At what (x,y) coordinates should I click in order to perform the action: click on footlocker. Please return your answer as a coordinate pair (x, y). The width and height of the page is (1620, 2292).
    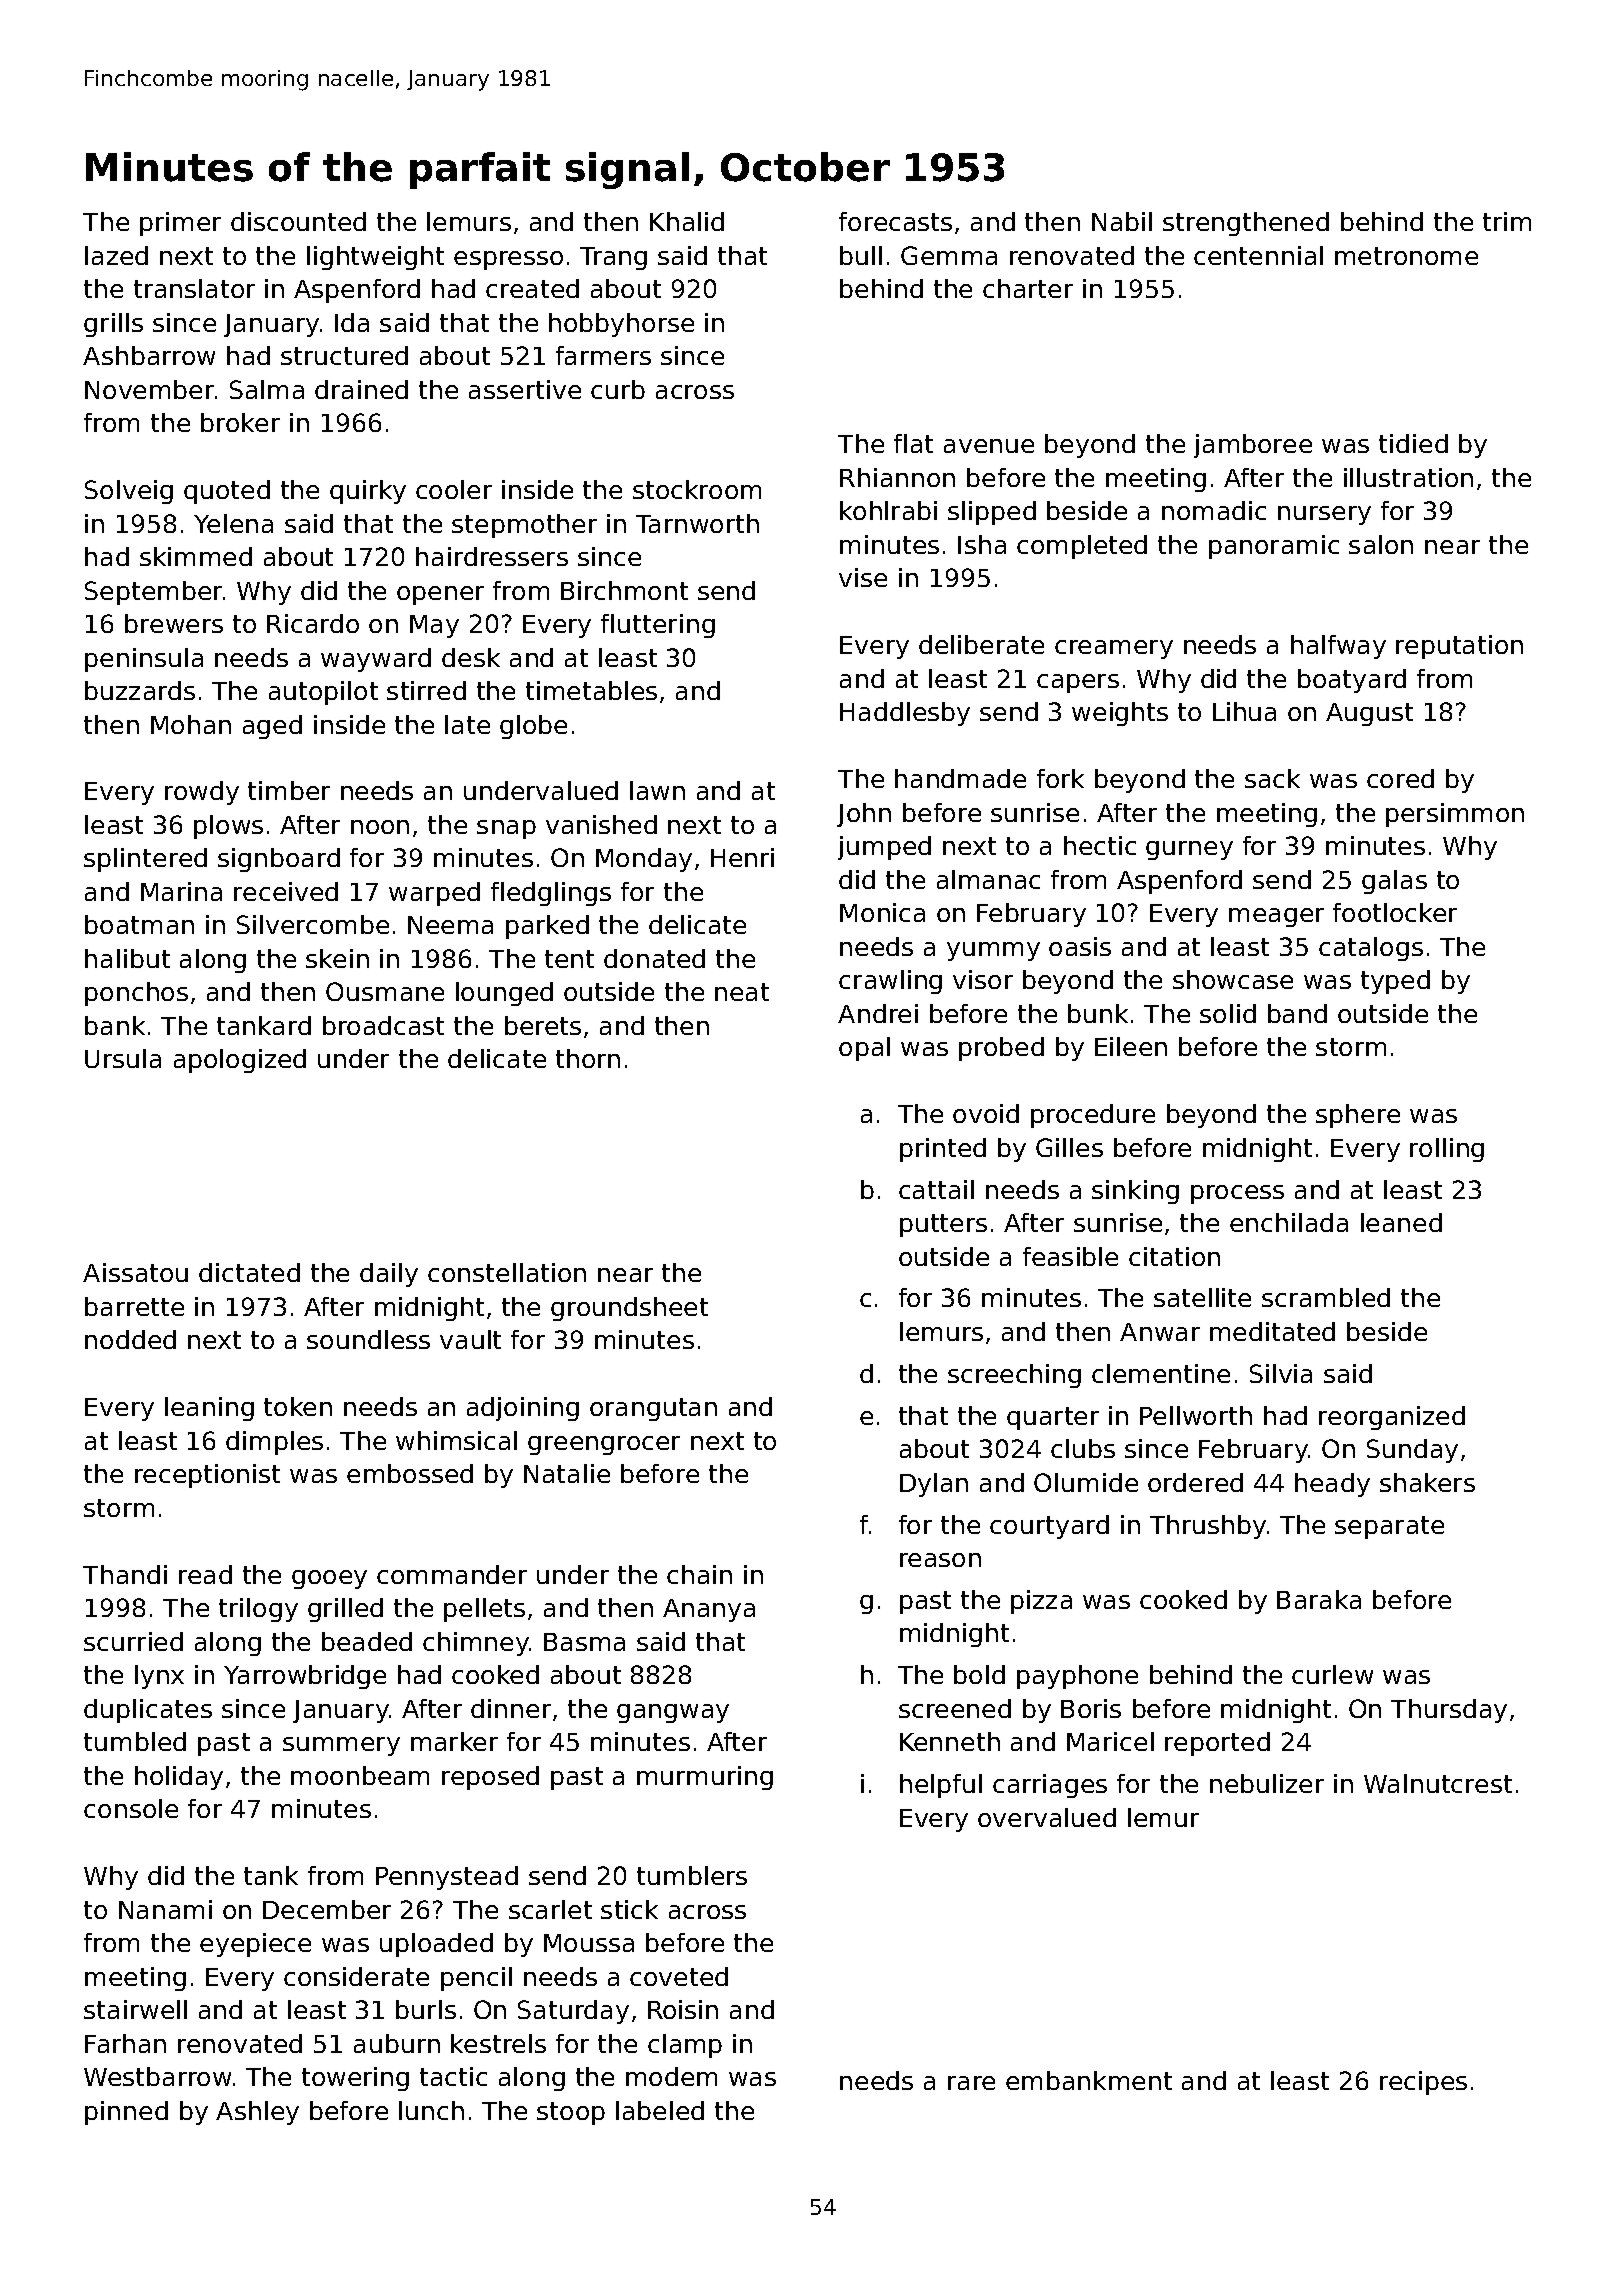
    Looking at the image, I should click on (1395, 912).
